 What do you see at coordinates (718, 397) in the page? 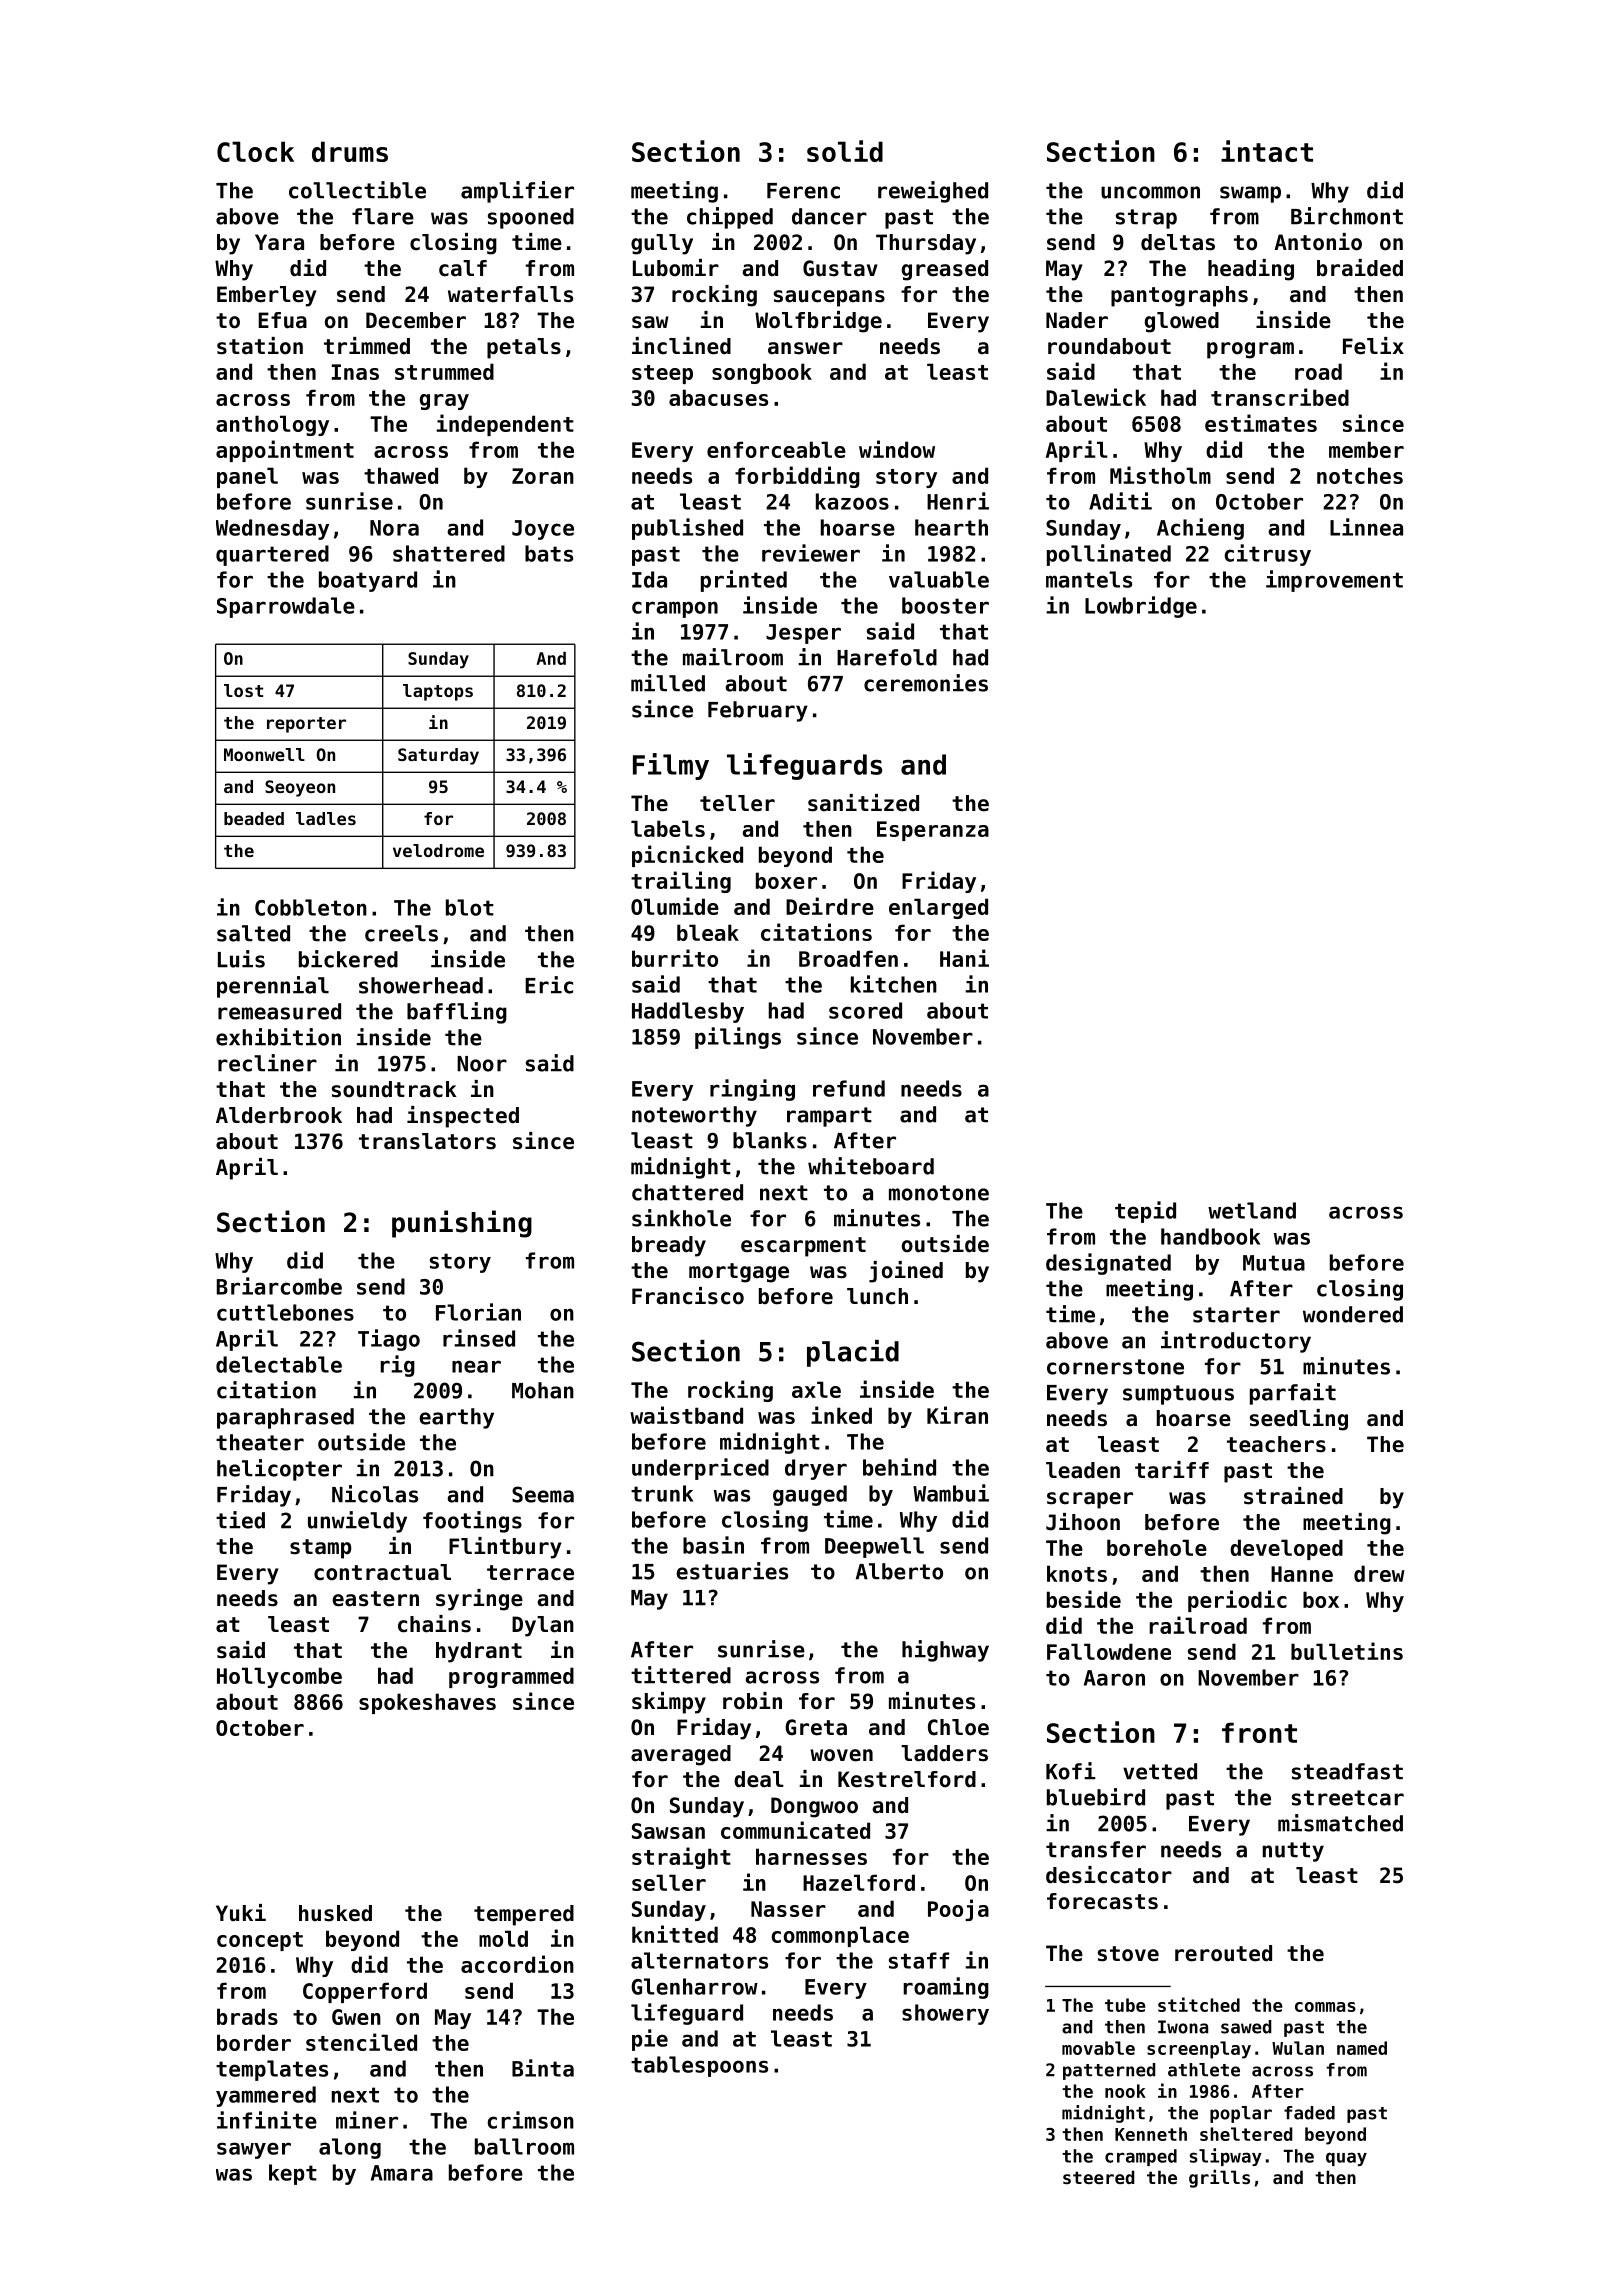
I see `abacuses` at bounding box center [718, 397].
